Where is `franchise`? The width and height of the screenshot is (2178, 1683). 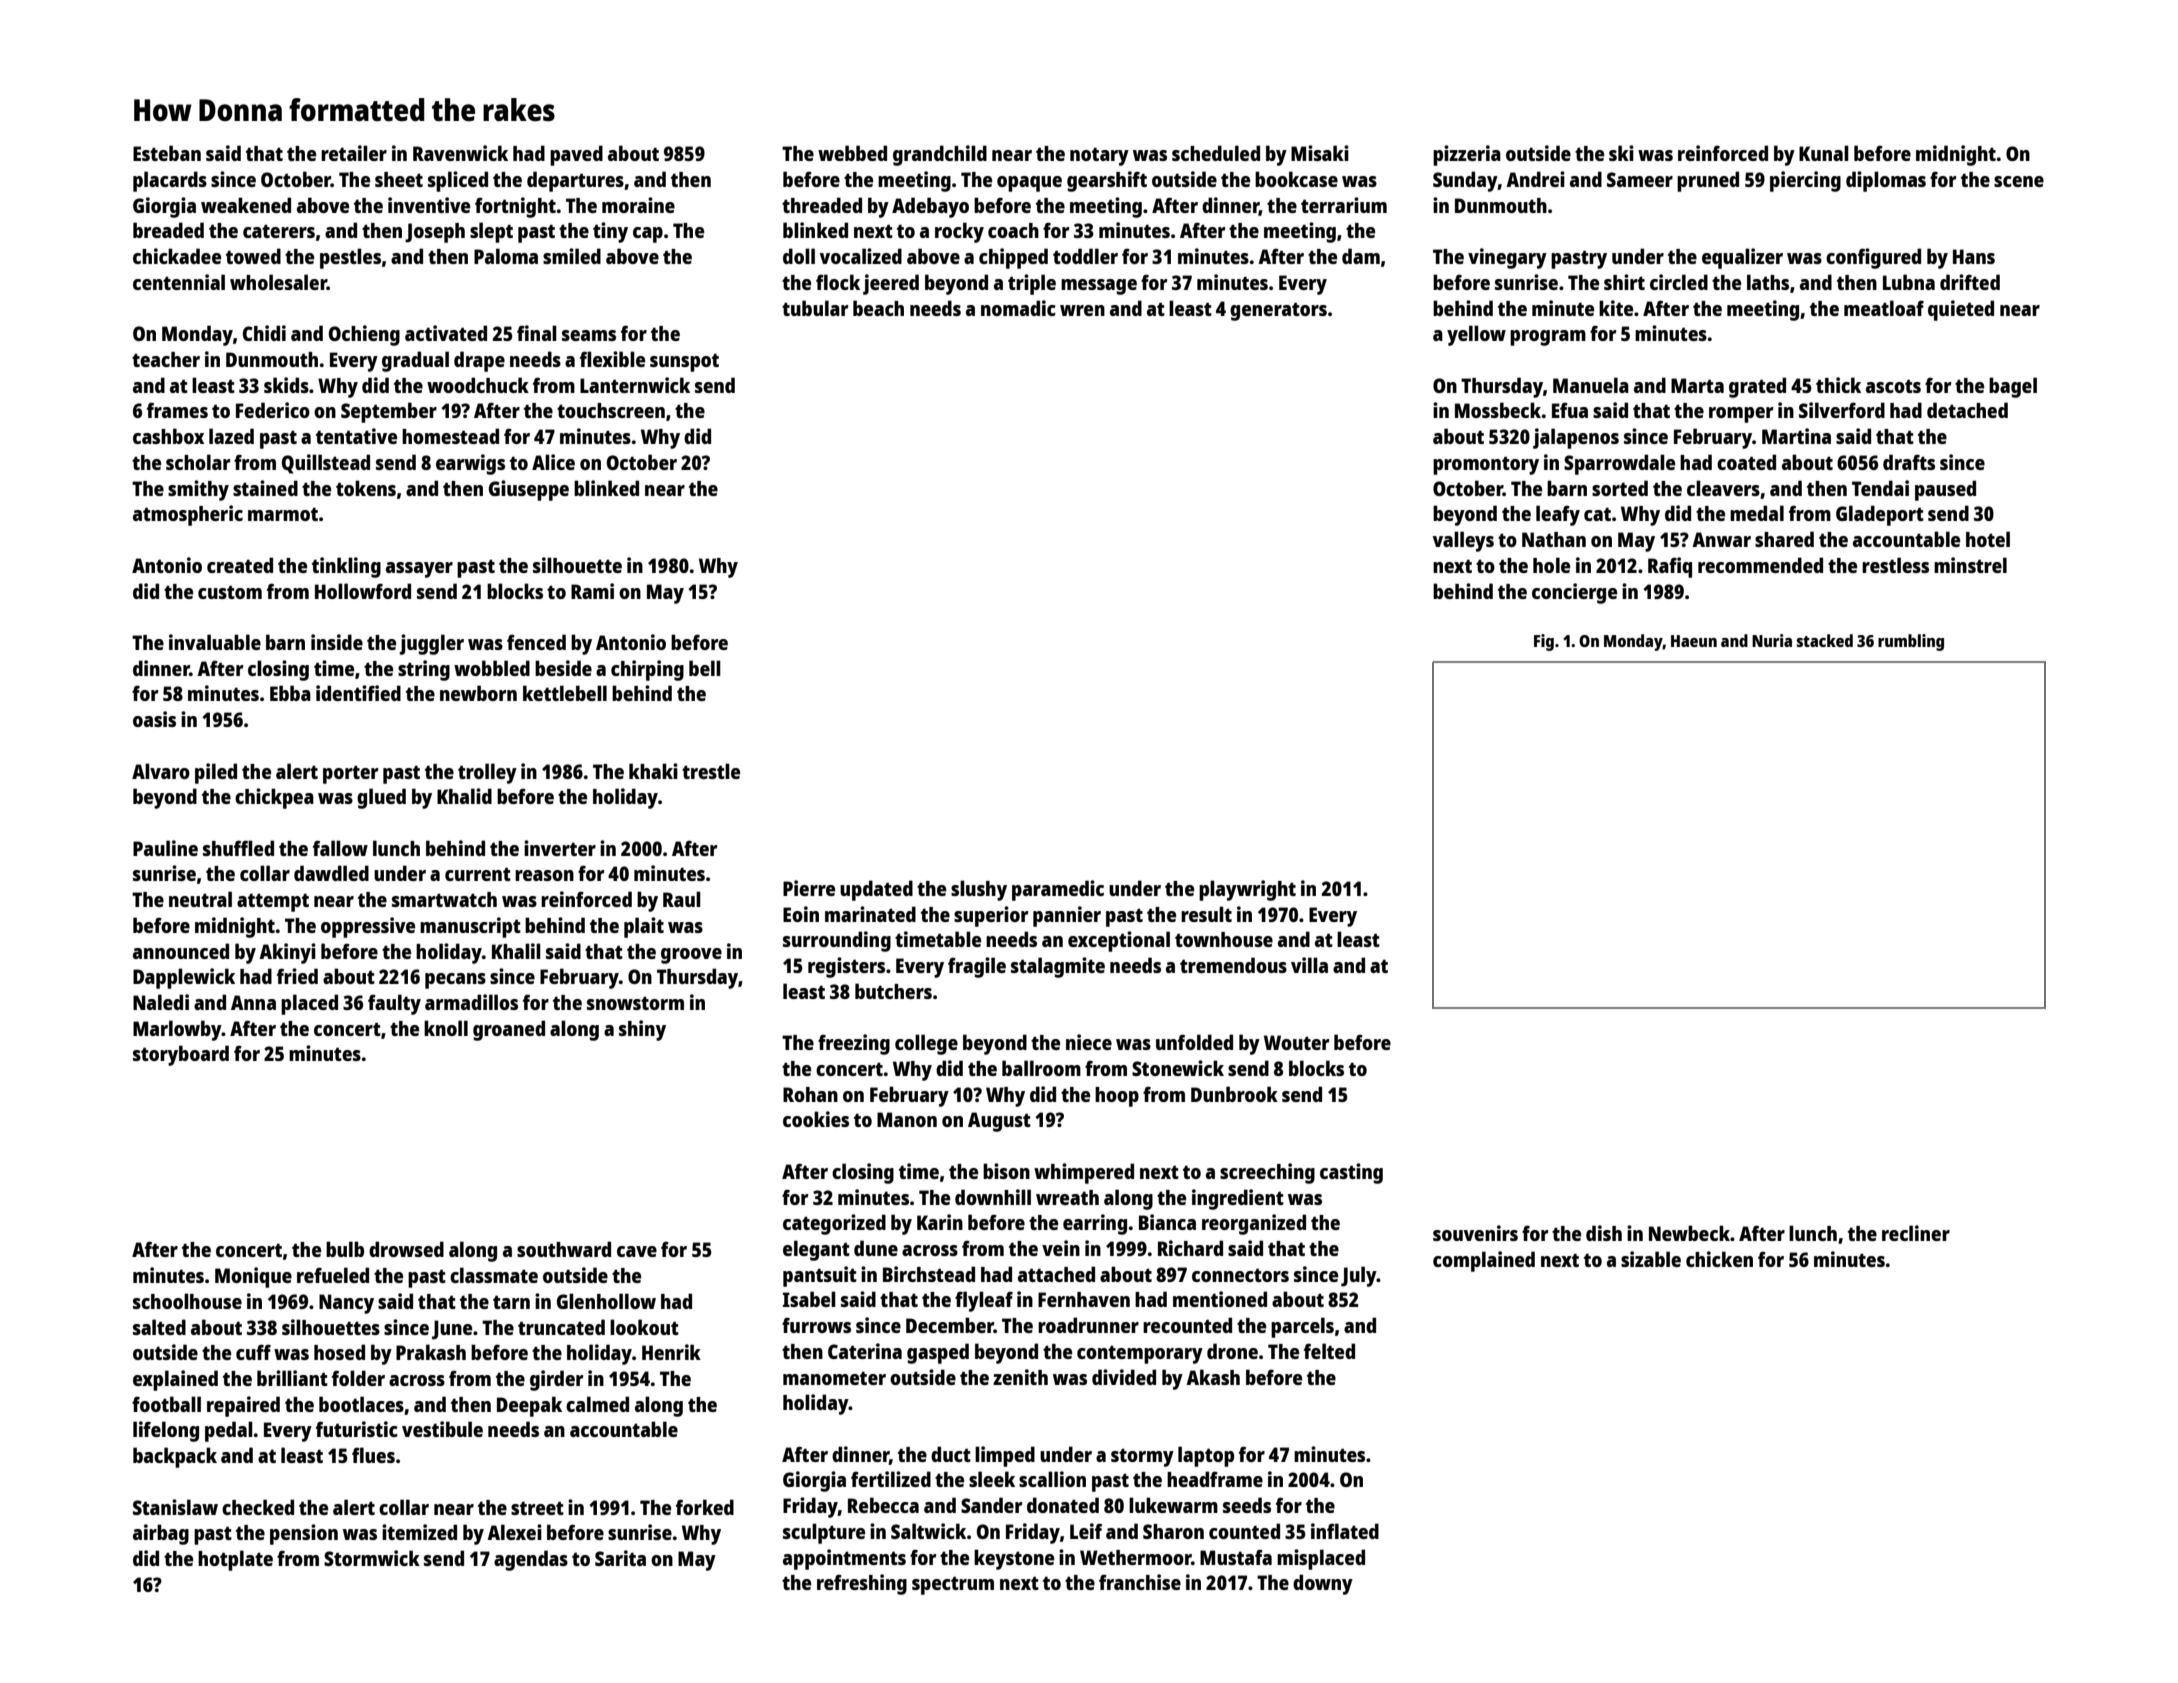
franchise is located at coordinates (1140, 1582).
